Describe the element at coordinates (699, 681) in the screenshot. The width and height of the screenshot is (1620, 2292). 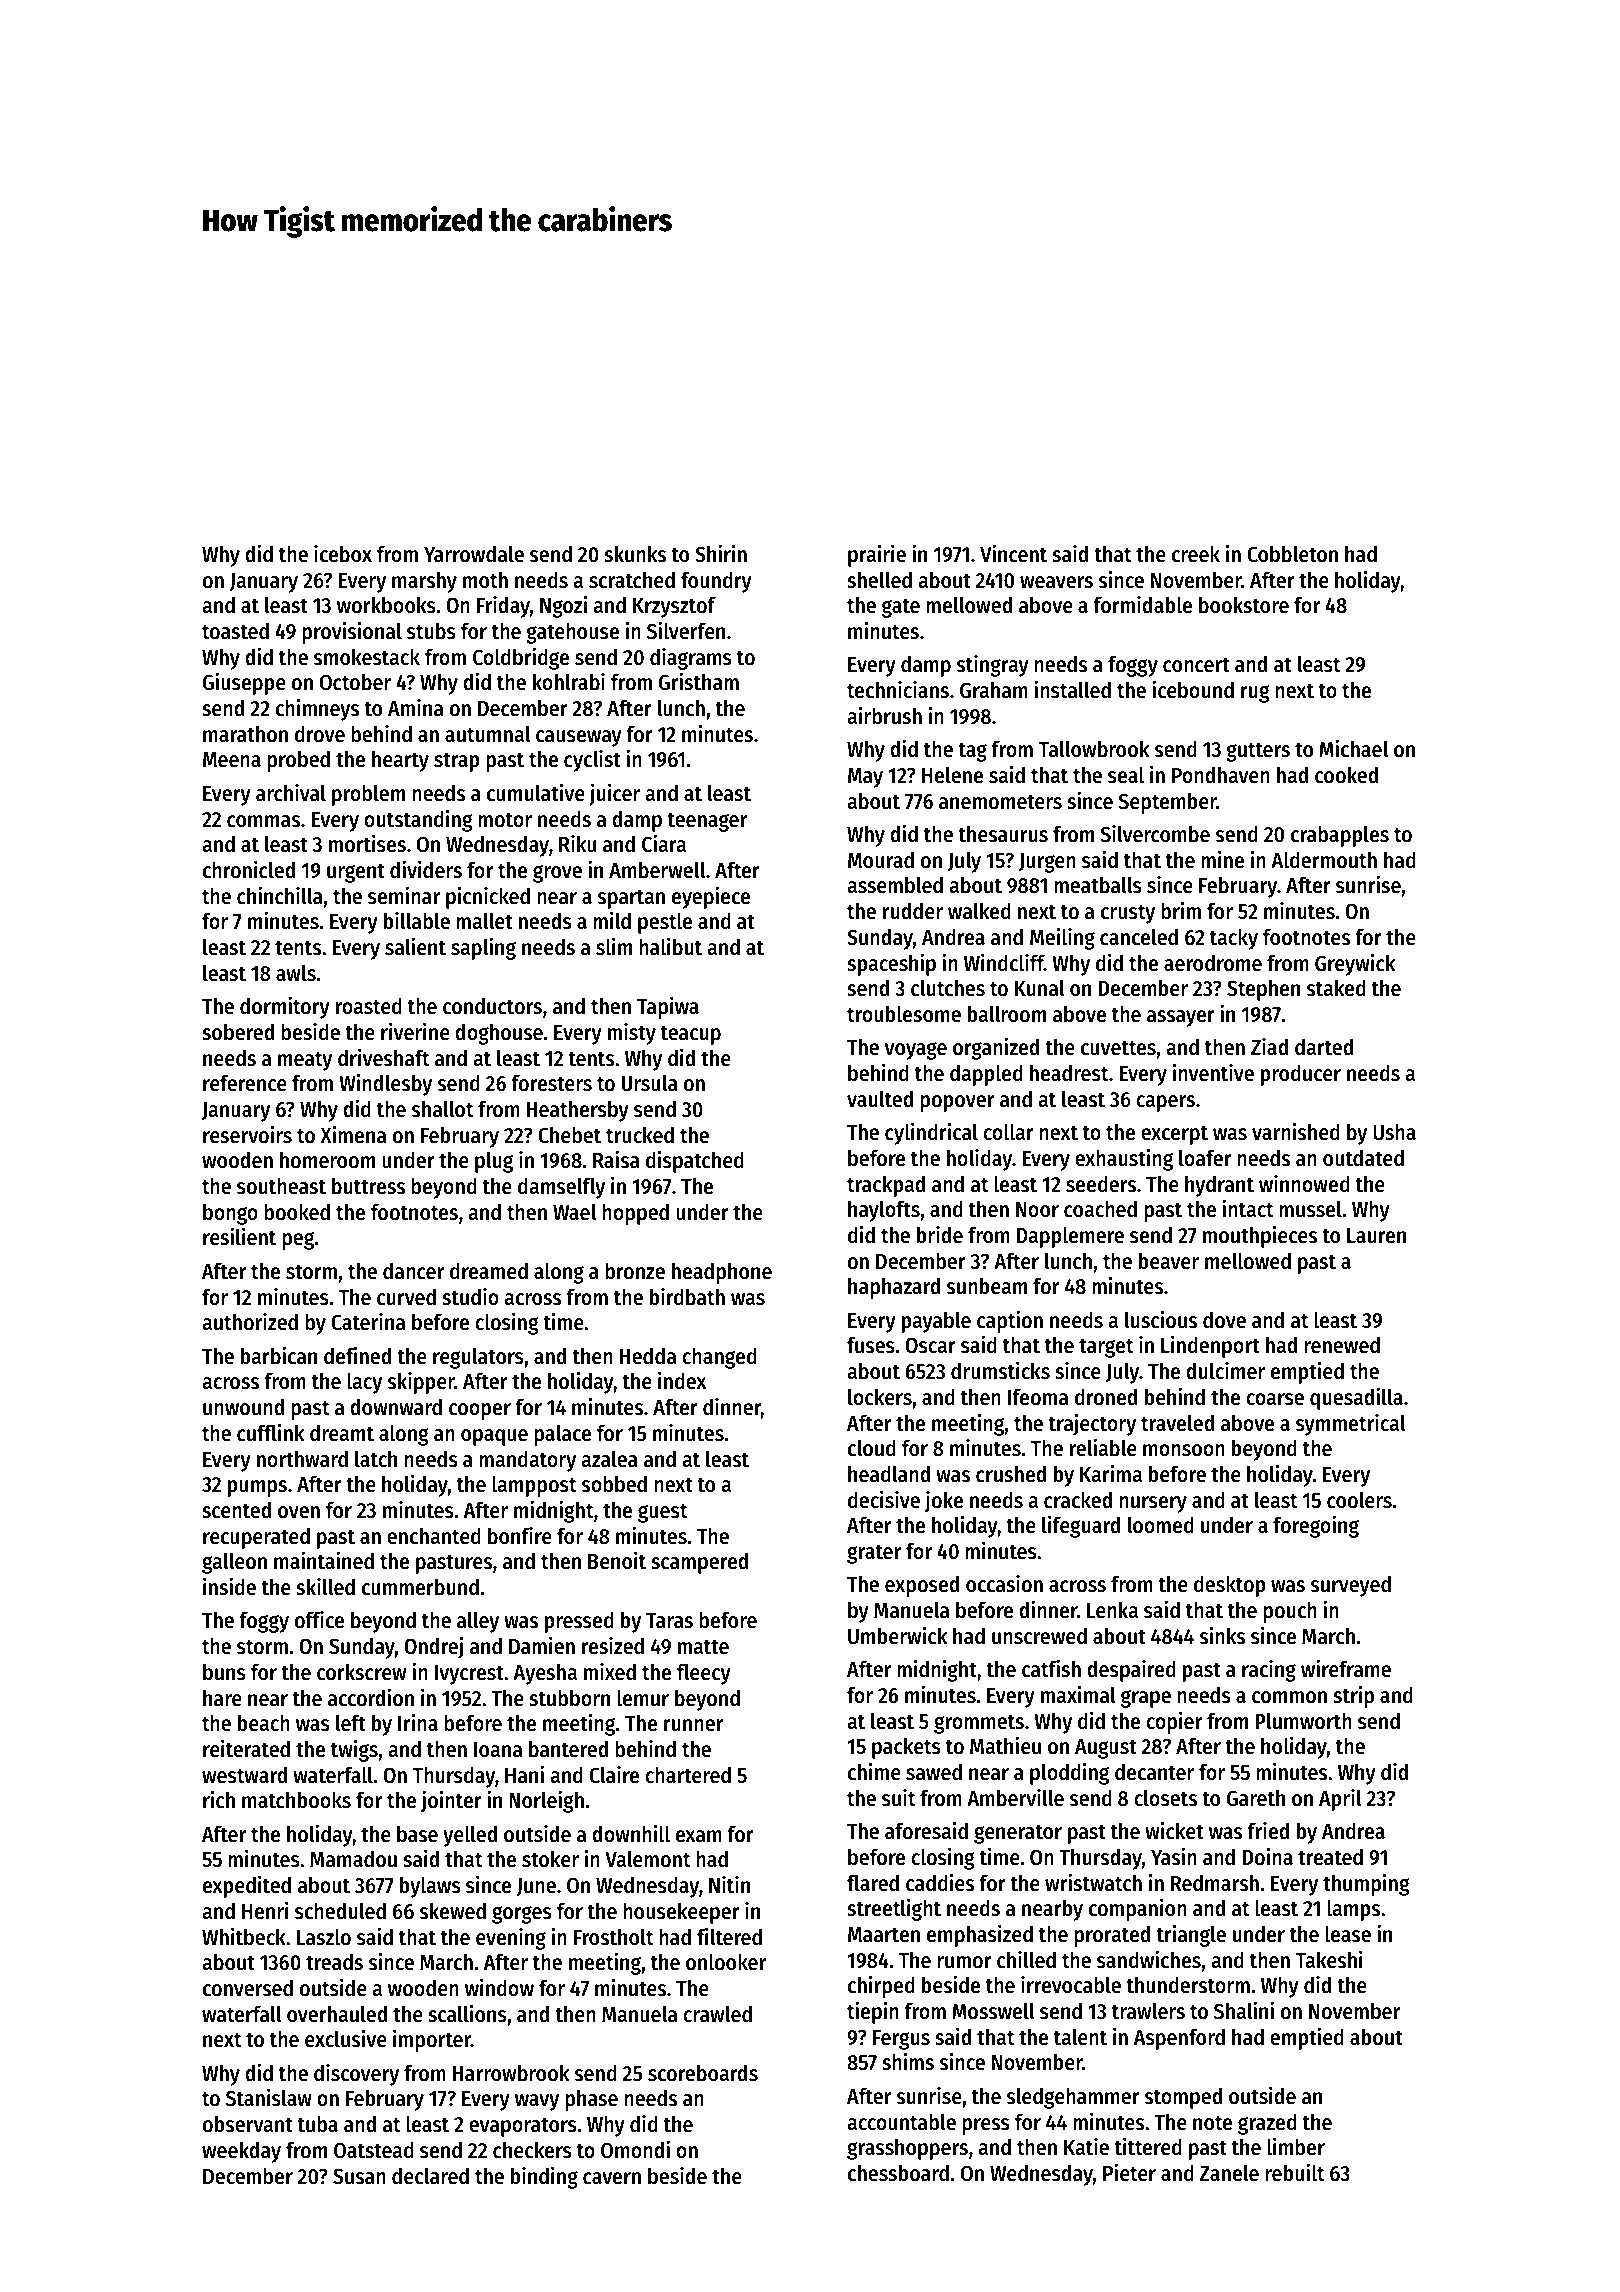
I see `Gristham` at that location.
